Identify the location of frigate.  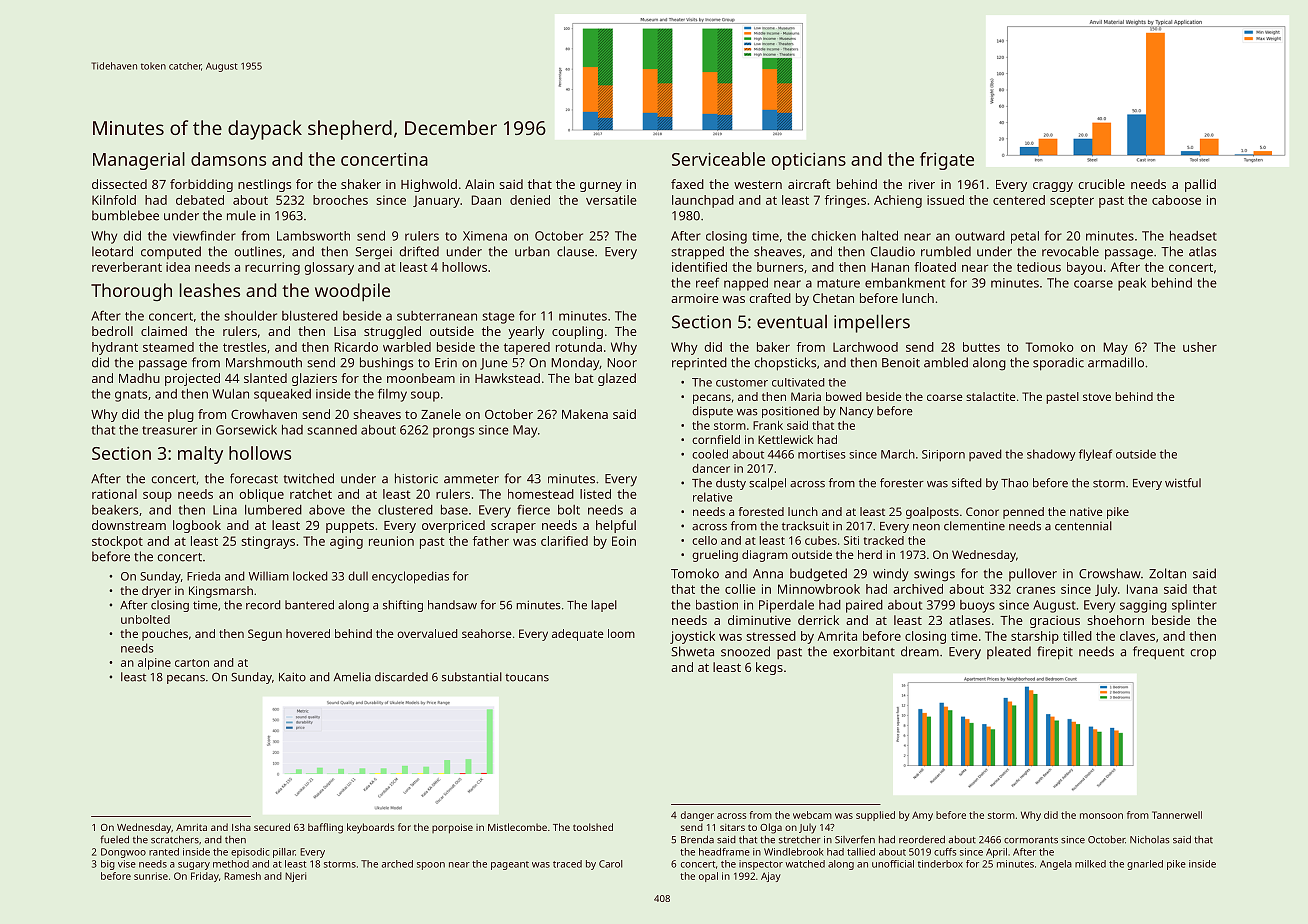
(947, 161).
